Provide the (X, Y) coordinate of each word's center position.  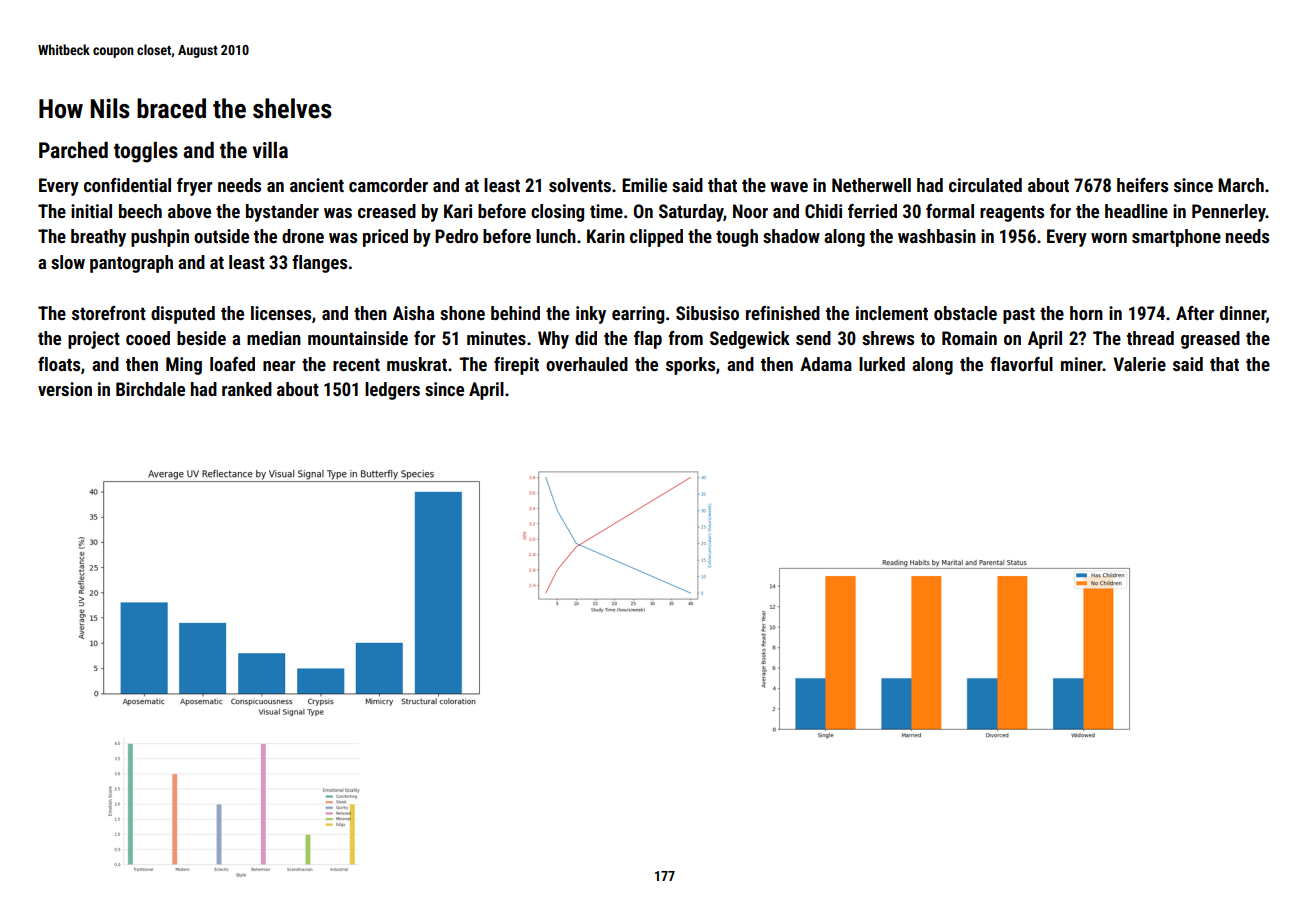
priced (385, 238)
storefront (109, 313)
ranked (247, 389)
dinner (1243, 313)
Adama (826, 364)
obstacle (965, 313)
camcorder (388, 185)
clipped (656, 238)
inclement (892, 313)
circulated (985, 185)
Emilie (644, 185)
